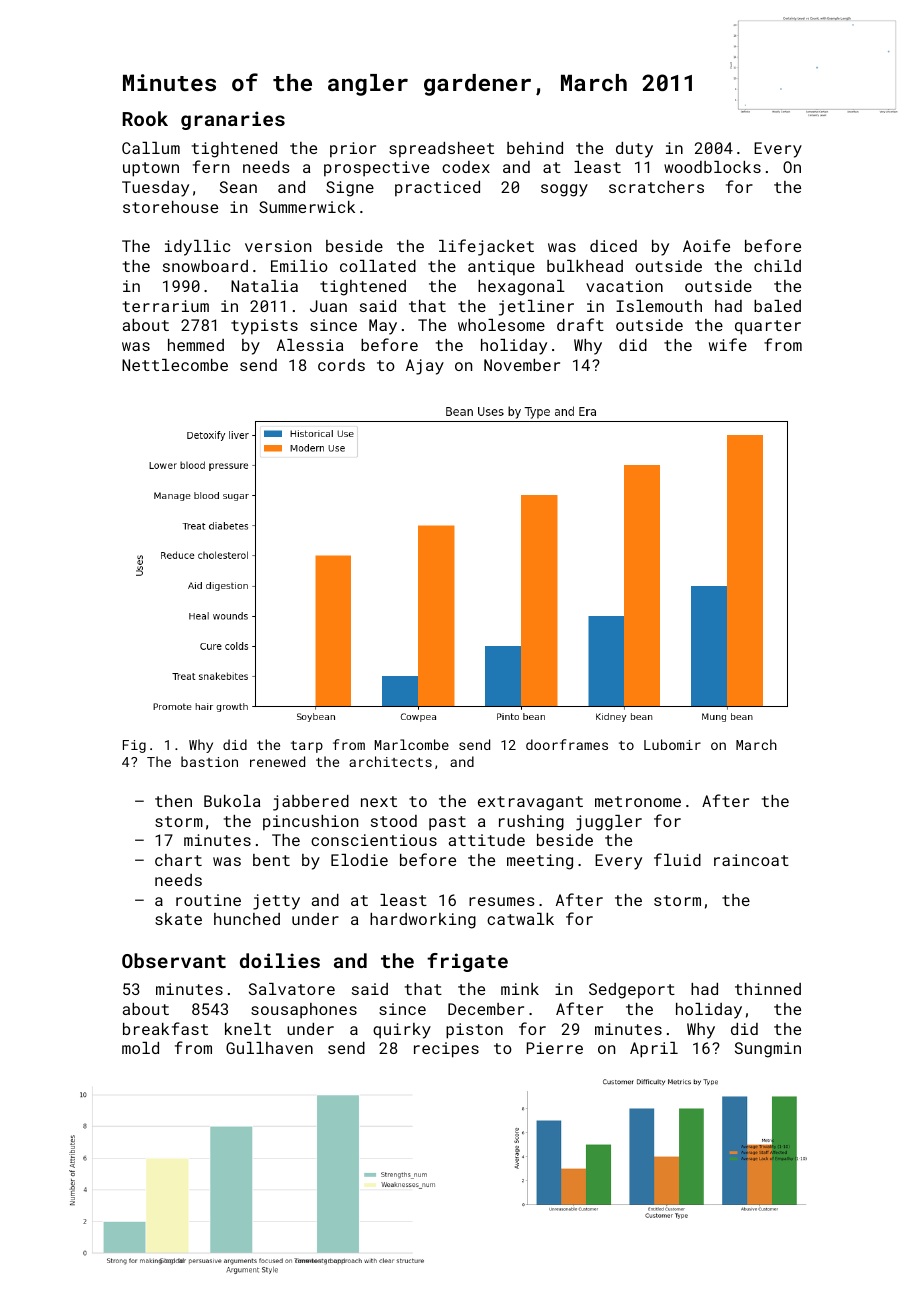 The height and width of the page is (1308, 924). Describe the element at coordinates (777, 306) in the page. I see `baled` at that location.
